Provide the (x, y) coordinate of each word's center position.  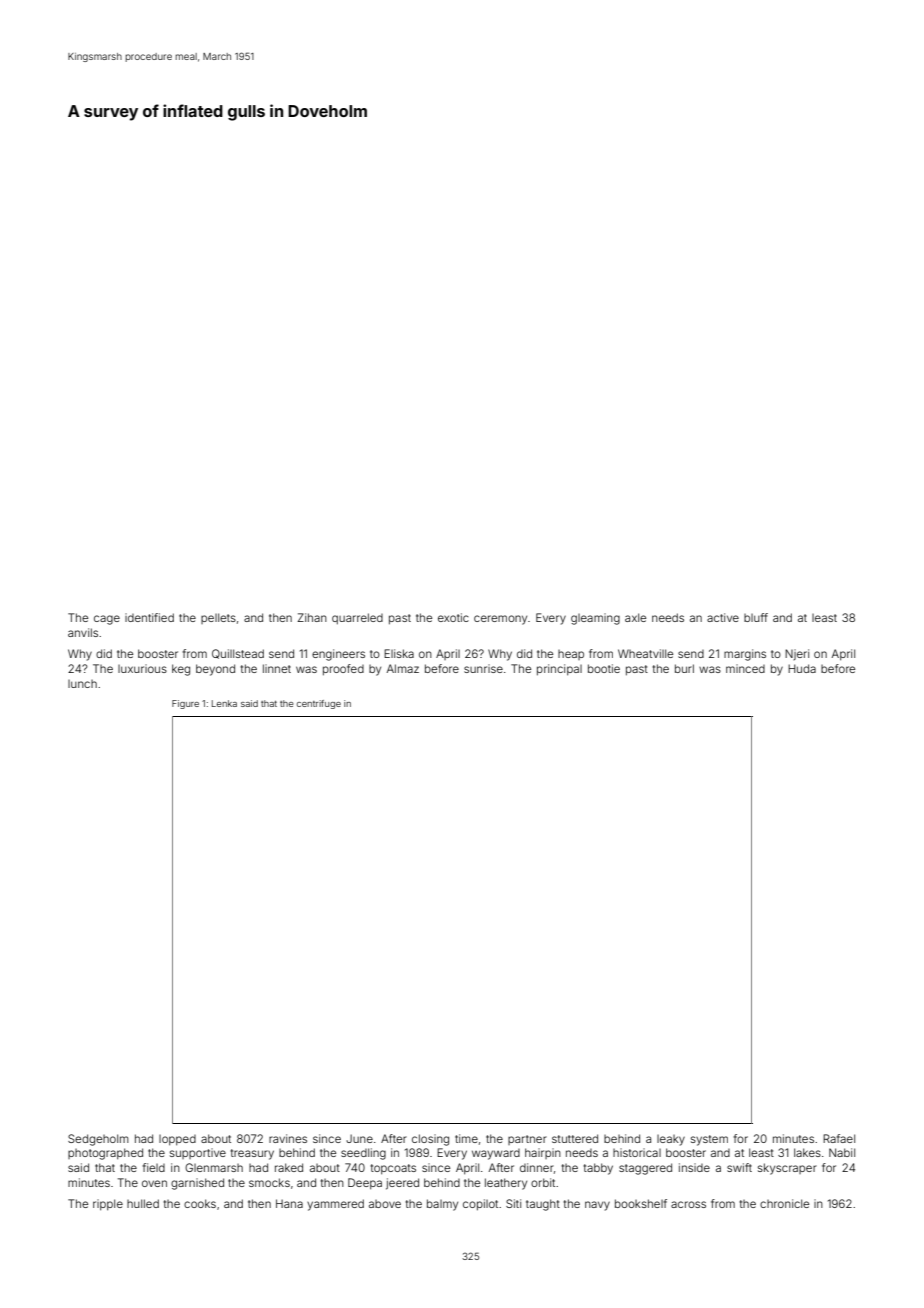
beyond (215, 670)
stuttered (575, 1138)
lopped (177, 1140)
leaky (671, 1140)
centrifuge (319, 704)
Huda (802, 668)
